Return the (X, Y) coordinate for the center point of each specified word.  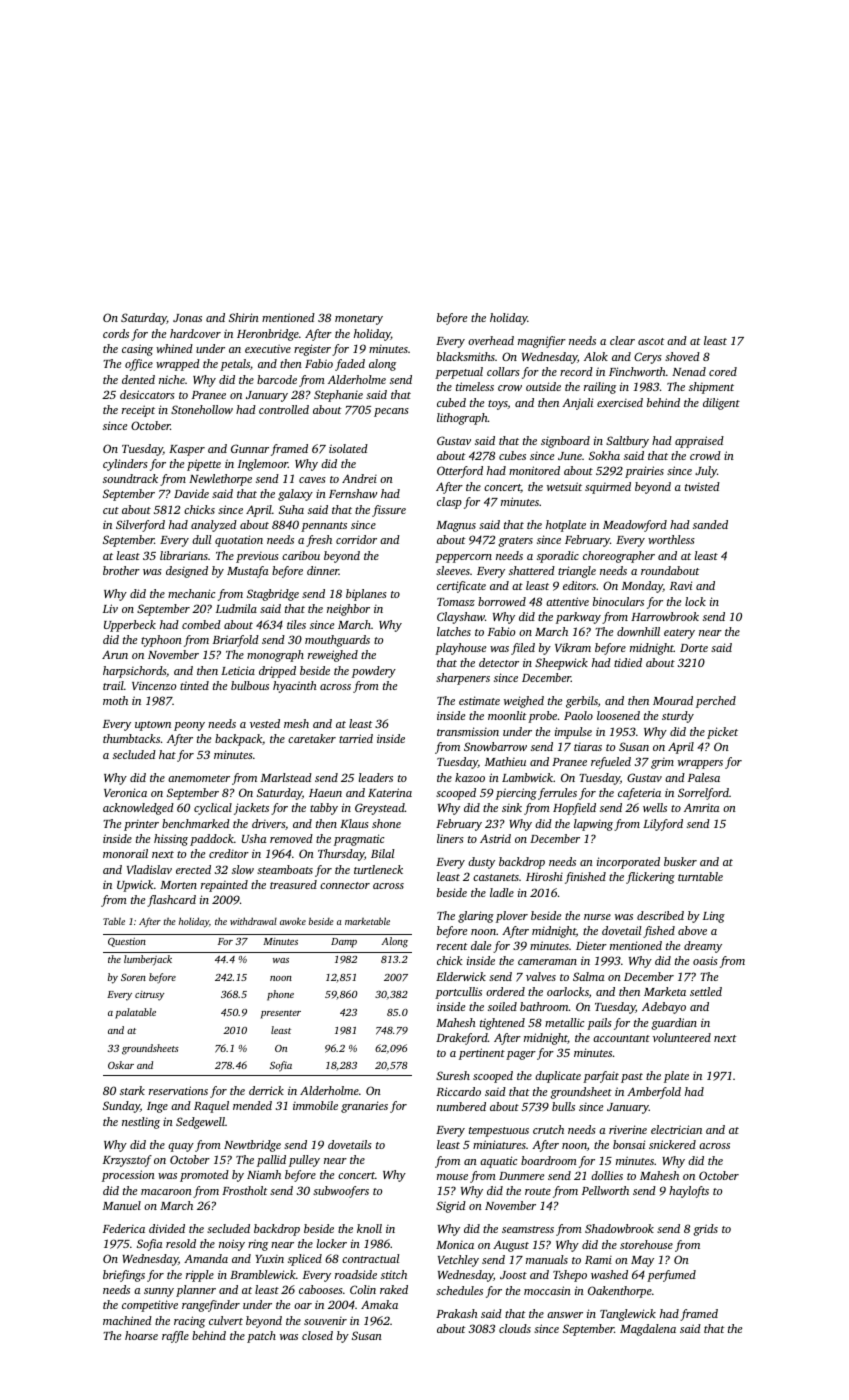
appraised (699, 442)
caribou (301, 555)
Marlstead (286, 777)
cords (116, 333)
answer (565, 1315)
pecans (391, 412)
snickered (672, 1144)
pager (521, 1055)
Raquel (211, 1107)
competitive (150, 1306)
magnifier (542, 342)
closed (317, 1335)
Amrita (702, 807)
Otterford (460, 472)
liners (450, 838)
